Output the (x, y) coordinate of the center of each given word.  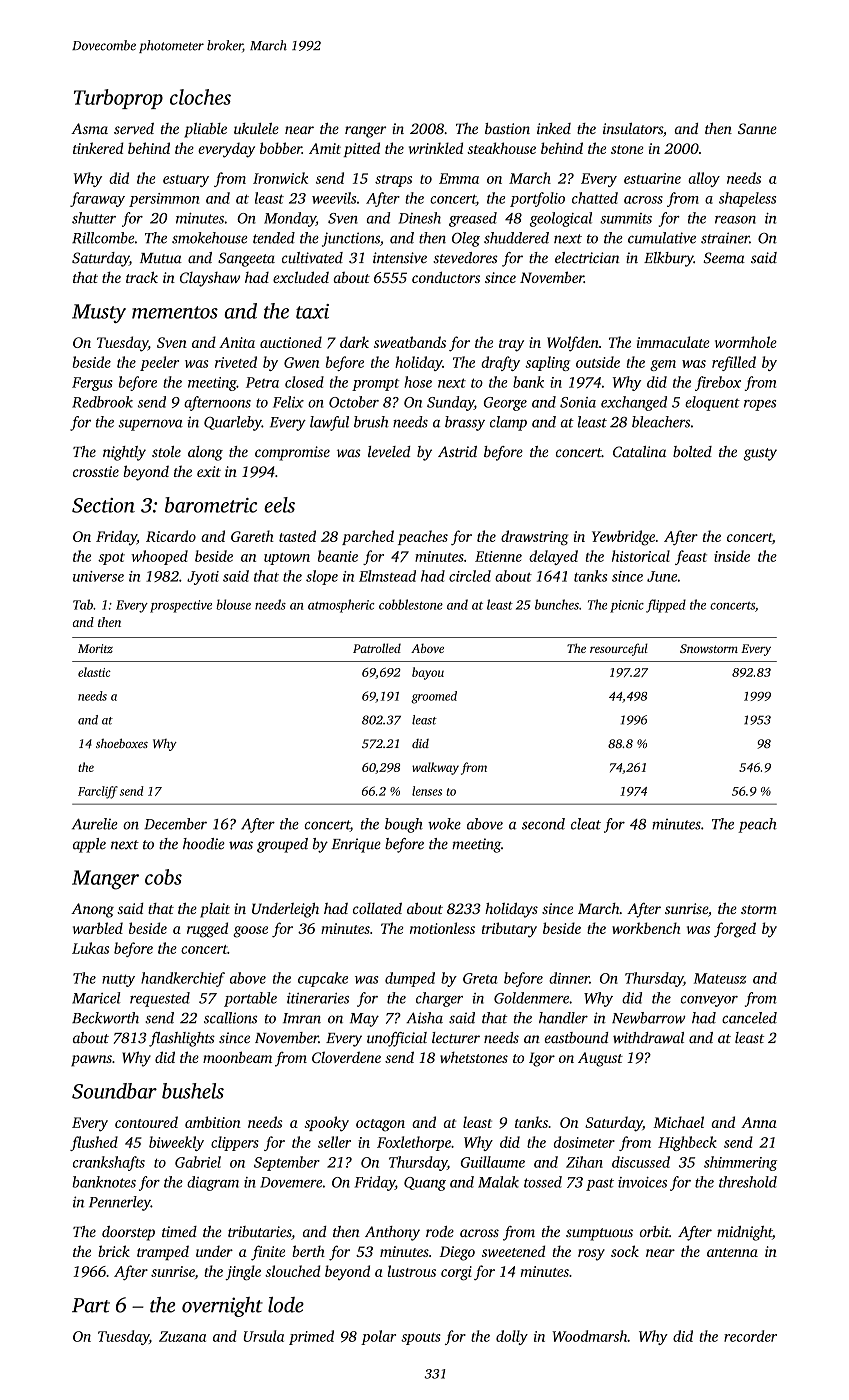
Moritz (95, 648)
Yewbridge (623, 538)
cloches (200, 97)
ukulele (256, 128)
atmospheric (341, 606)
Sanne (757, 128)
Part (91, 1305)
